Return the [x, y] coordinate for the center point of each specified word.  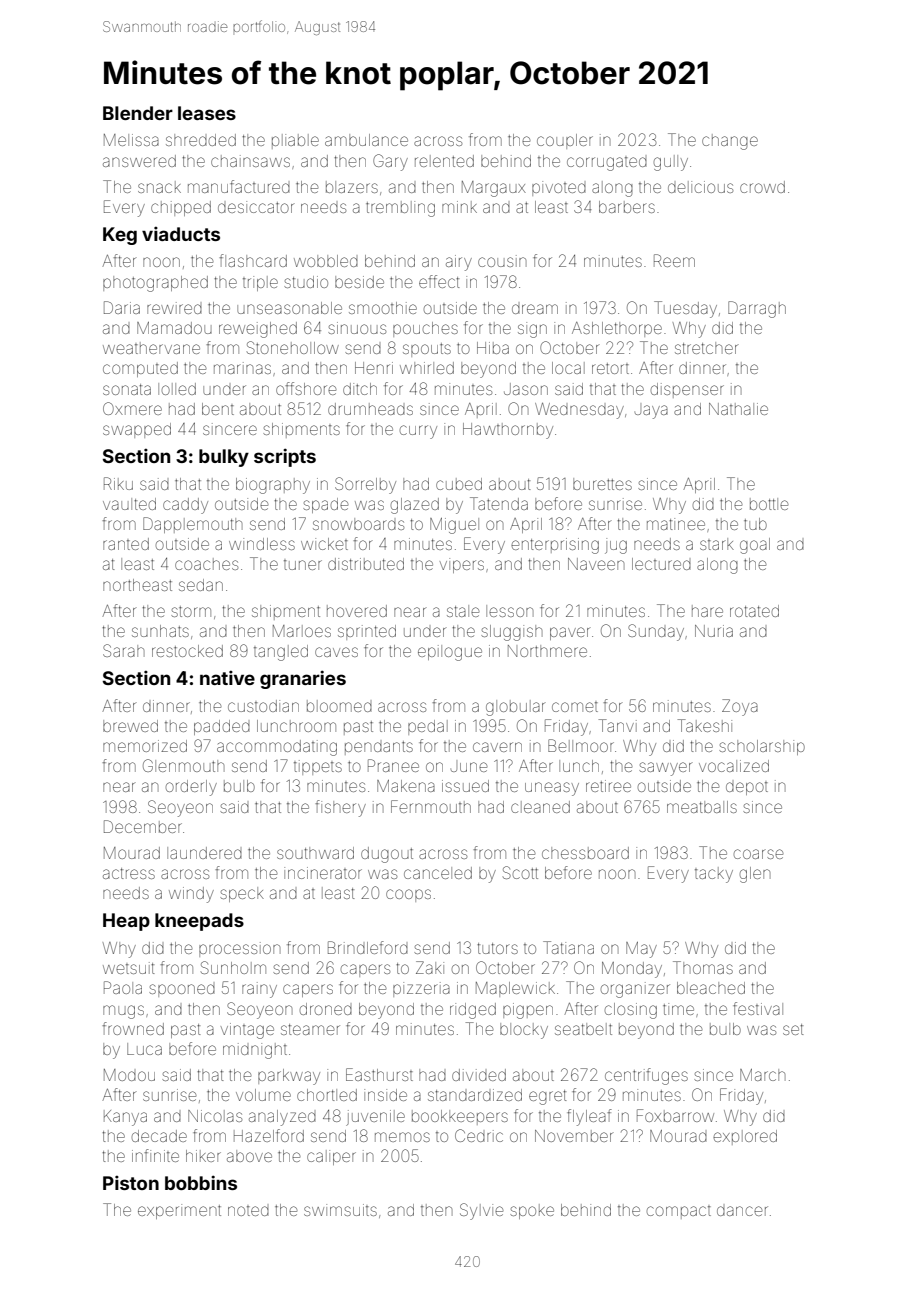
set [793, 1029]
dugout [387, 855]
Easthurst [379, 1074]
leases [207, 113]
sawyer [666, 769]
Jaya [651, 412]
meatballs [702, 807]
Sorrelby [365, 485]
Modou [129, 1075]
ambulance [366, 140]
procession [239, 949]
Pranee [393, 765]
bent [218, 409]
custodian [263, 706]
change [730, 142]
